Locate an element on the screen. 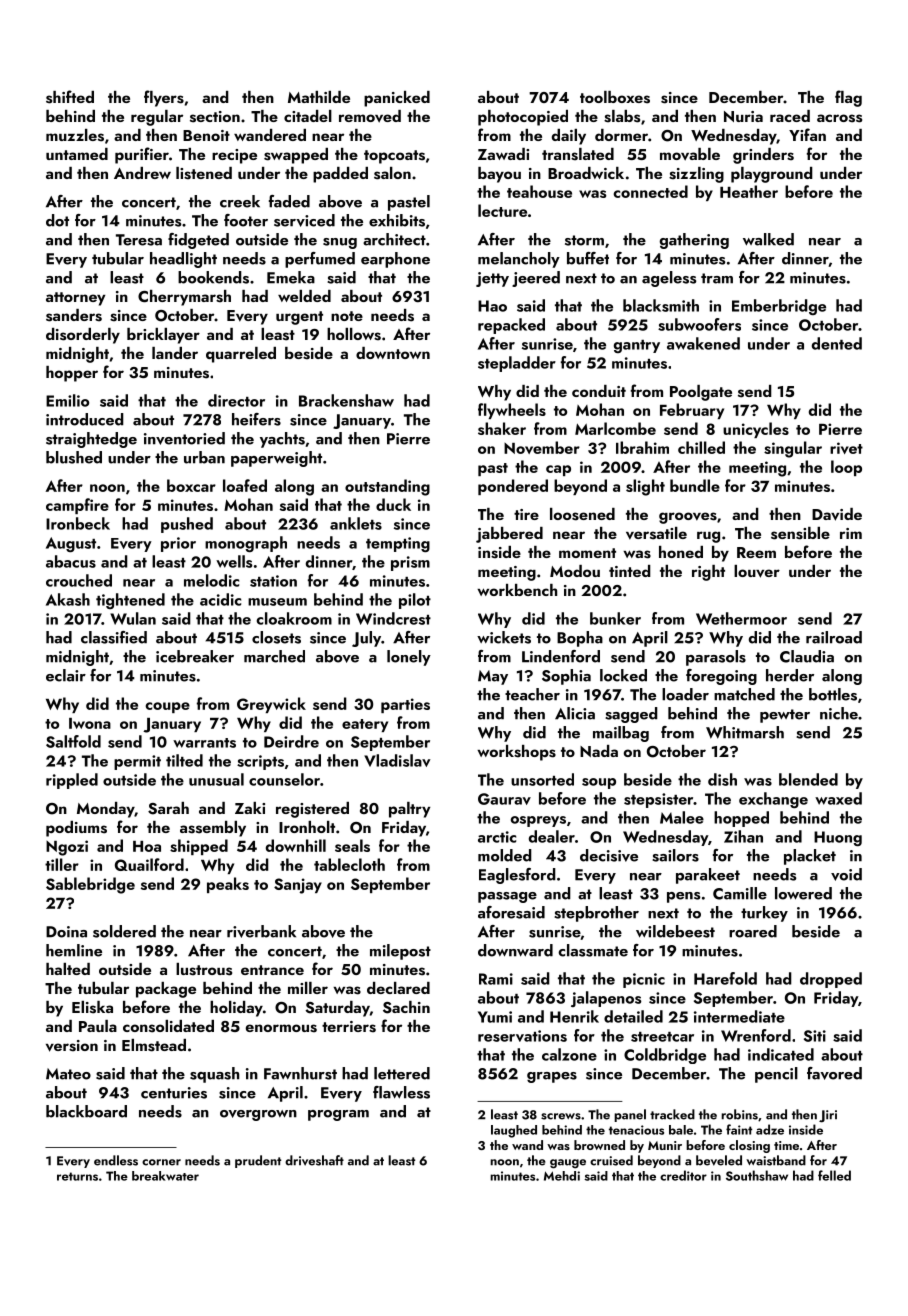 The image size is (908, 1316). versatile is located at coordinates (656, 533).
